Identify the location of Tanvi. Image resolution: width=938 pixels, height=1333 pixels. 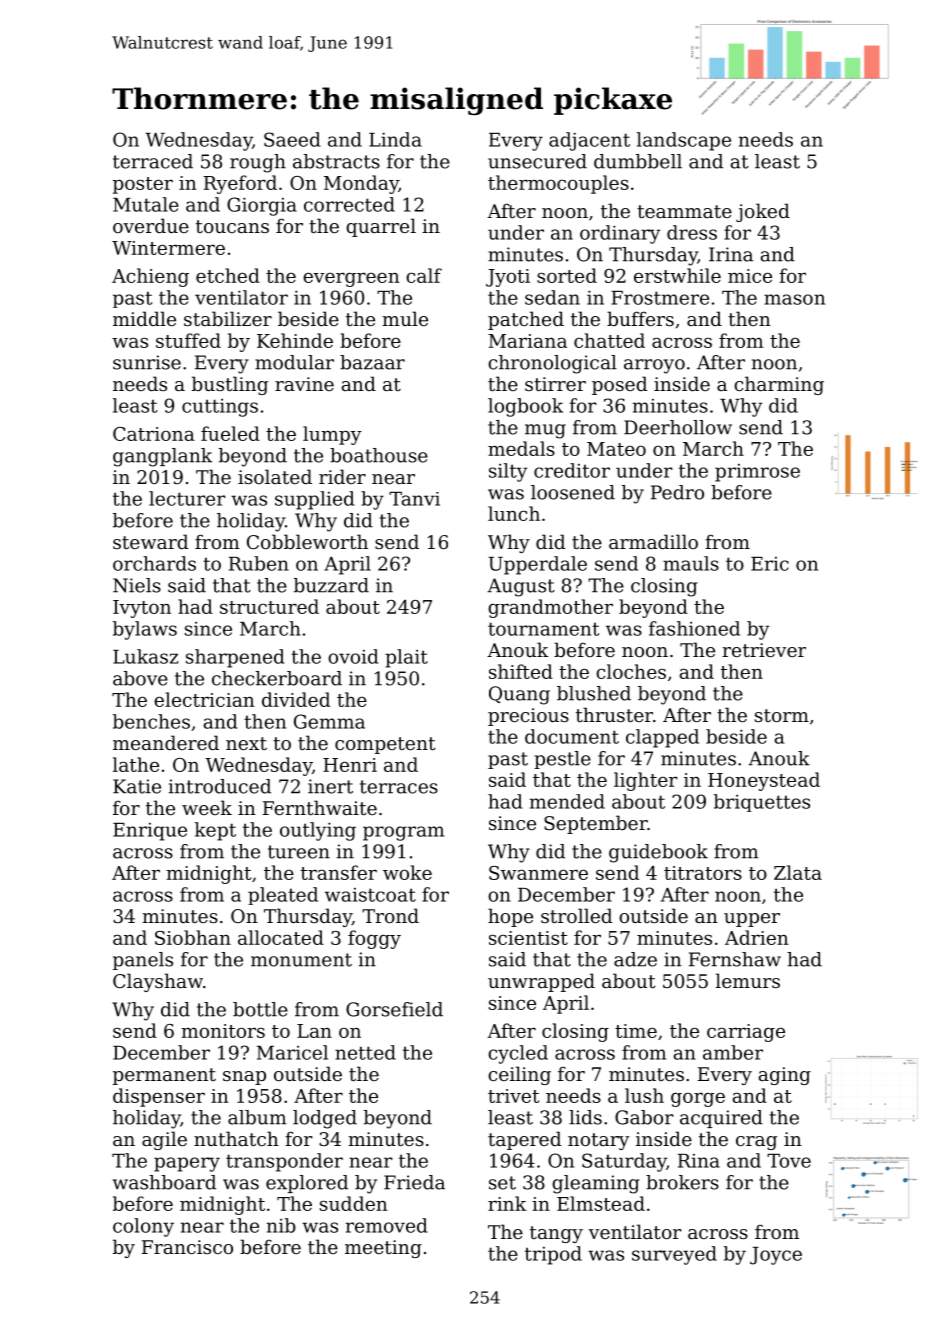
(414, 499).
